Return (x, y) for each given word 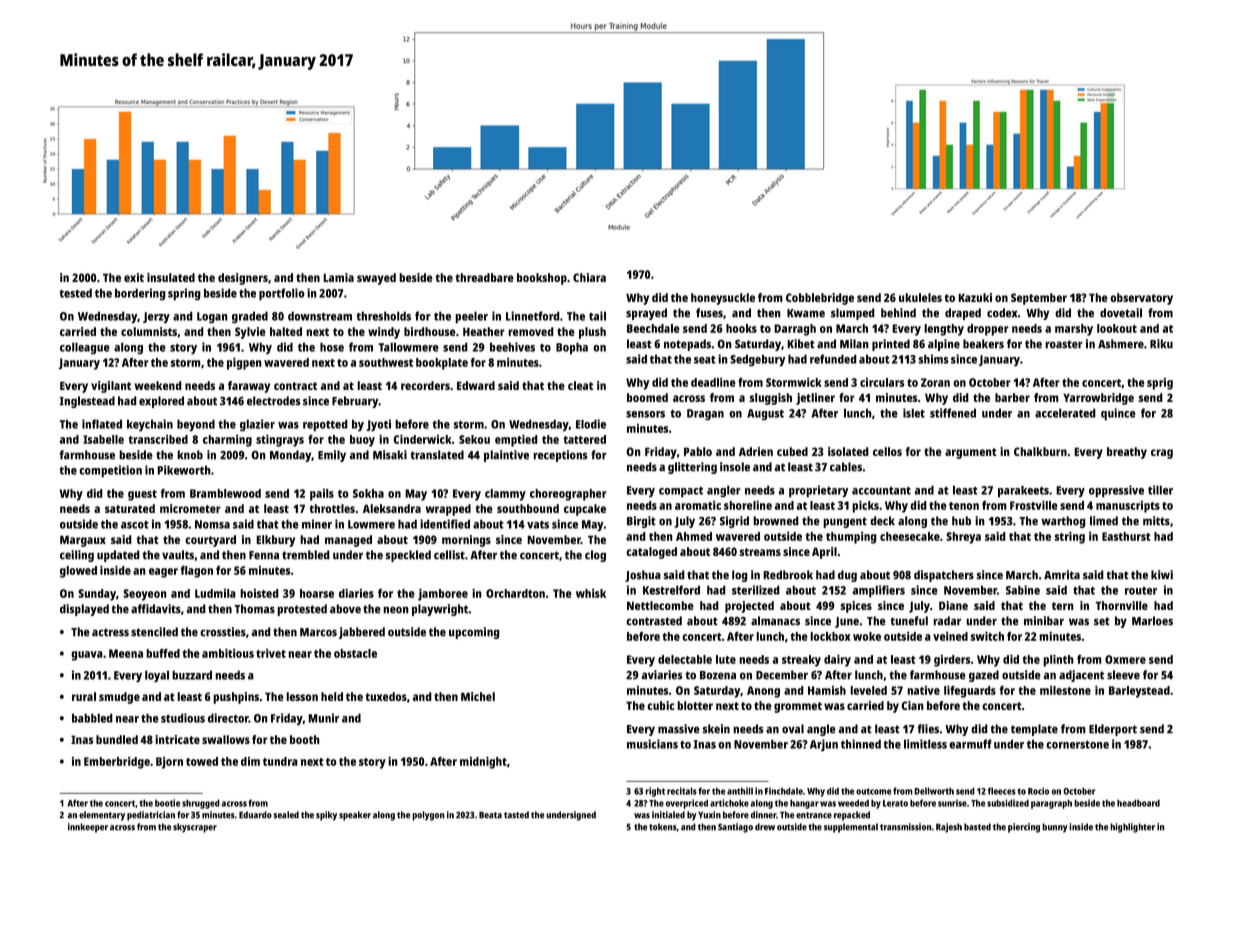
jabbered (362, 633)
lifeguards (970, 692)
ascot (135, 525)
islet (914, 413)
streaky (801, 661)
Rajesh (949, 828)
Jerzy (156, 317)
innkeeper (88, 828)
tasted (516, 815)
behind (898, 313)
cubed (792, 451)
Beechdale (653, 328)
